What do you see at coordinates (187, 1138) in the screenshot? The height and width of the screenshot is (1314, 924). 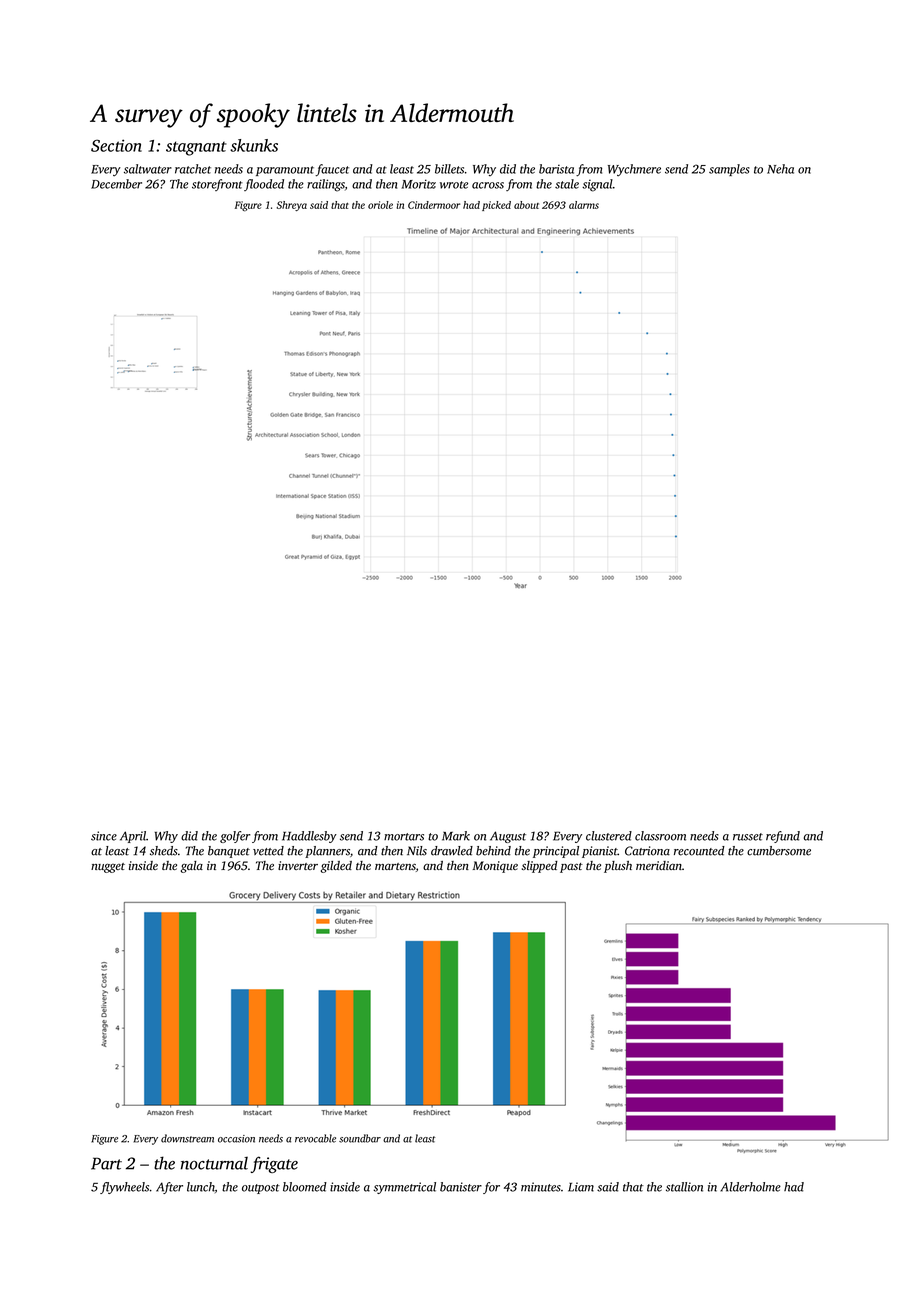 I see `downstream` at bounding box center [187, 1138].
